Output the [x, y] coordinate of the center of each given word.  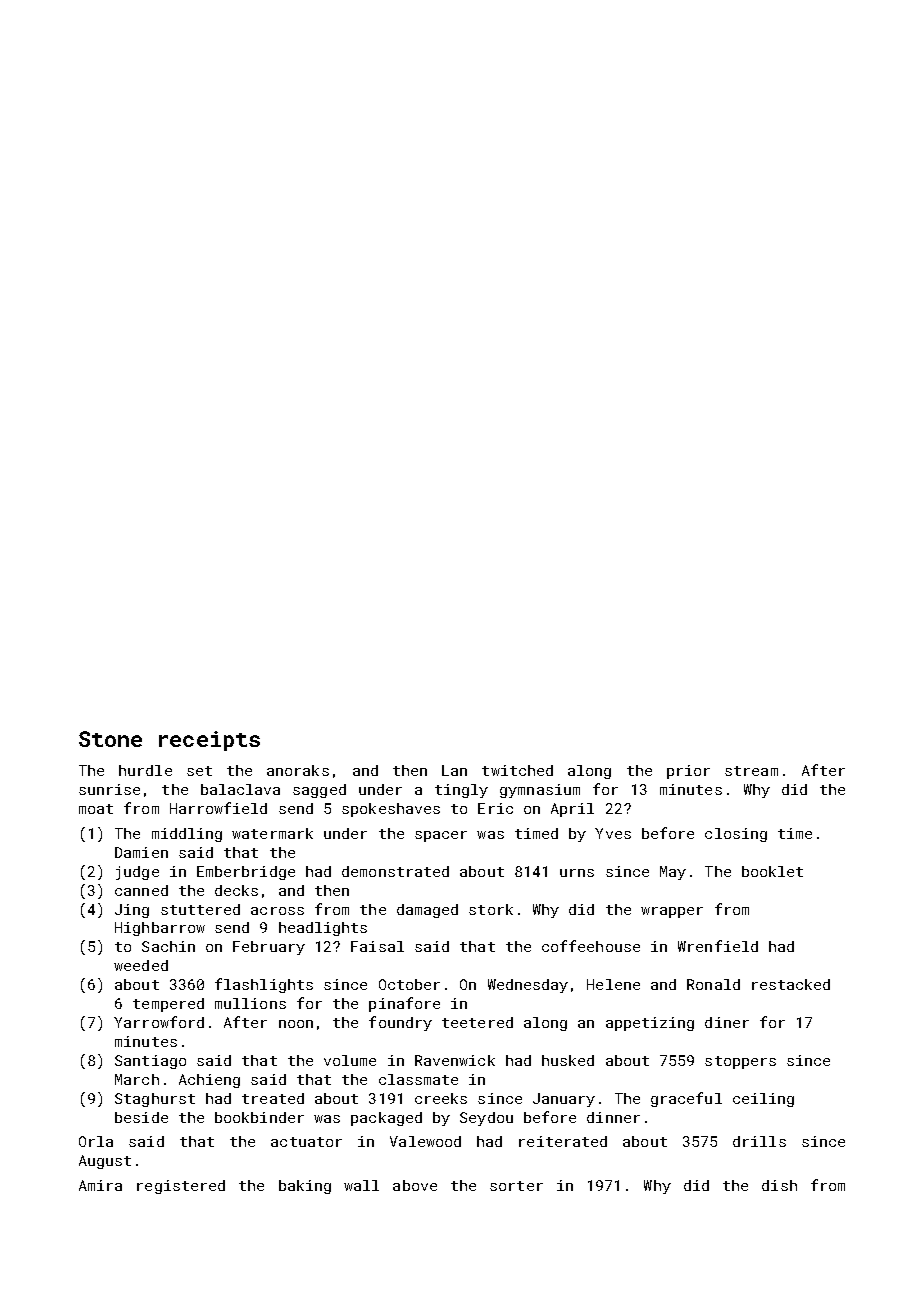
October [409, 984]
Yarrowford [159, 1022]
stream [751, 771]
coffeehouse [591, 946]
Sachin [168, 946]
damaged [427, 911]
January [564, 1100]
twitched [517, 770]
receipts [209, 741]
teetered [477, 1022]
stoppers [740, 1062]
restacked [791, 984]
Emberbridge [246, 873]
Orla [96, 1141]
